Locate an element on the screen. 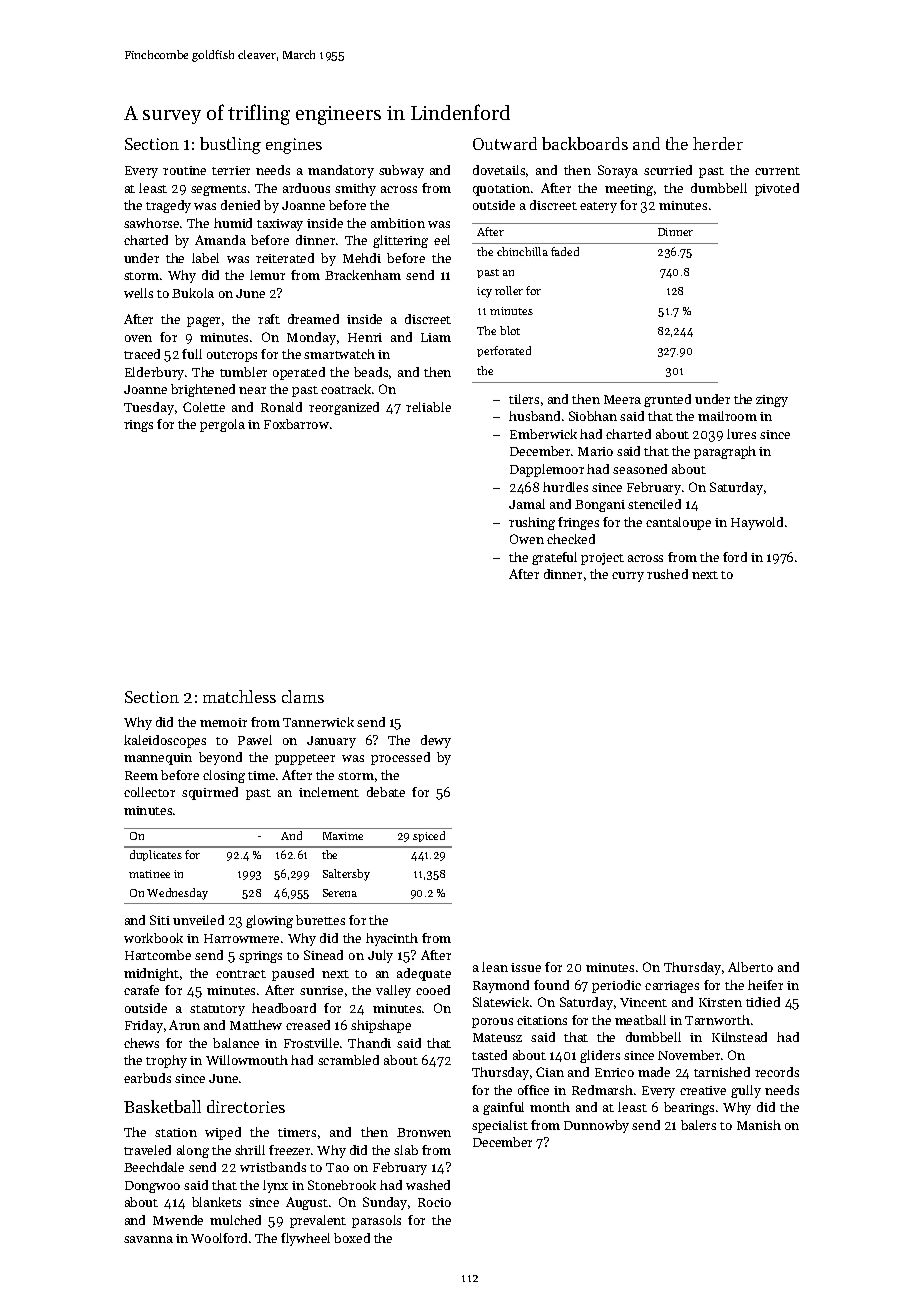 The image size is (924, 1308). porous is located at coordinates (492, 1023).
